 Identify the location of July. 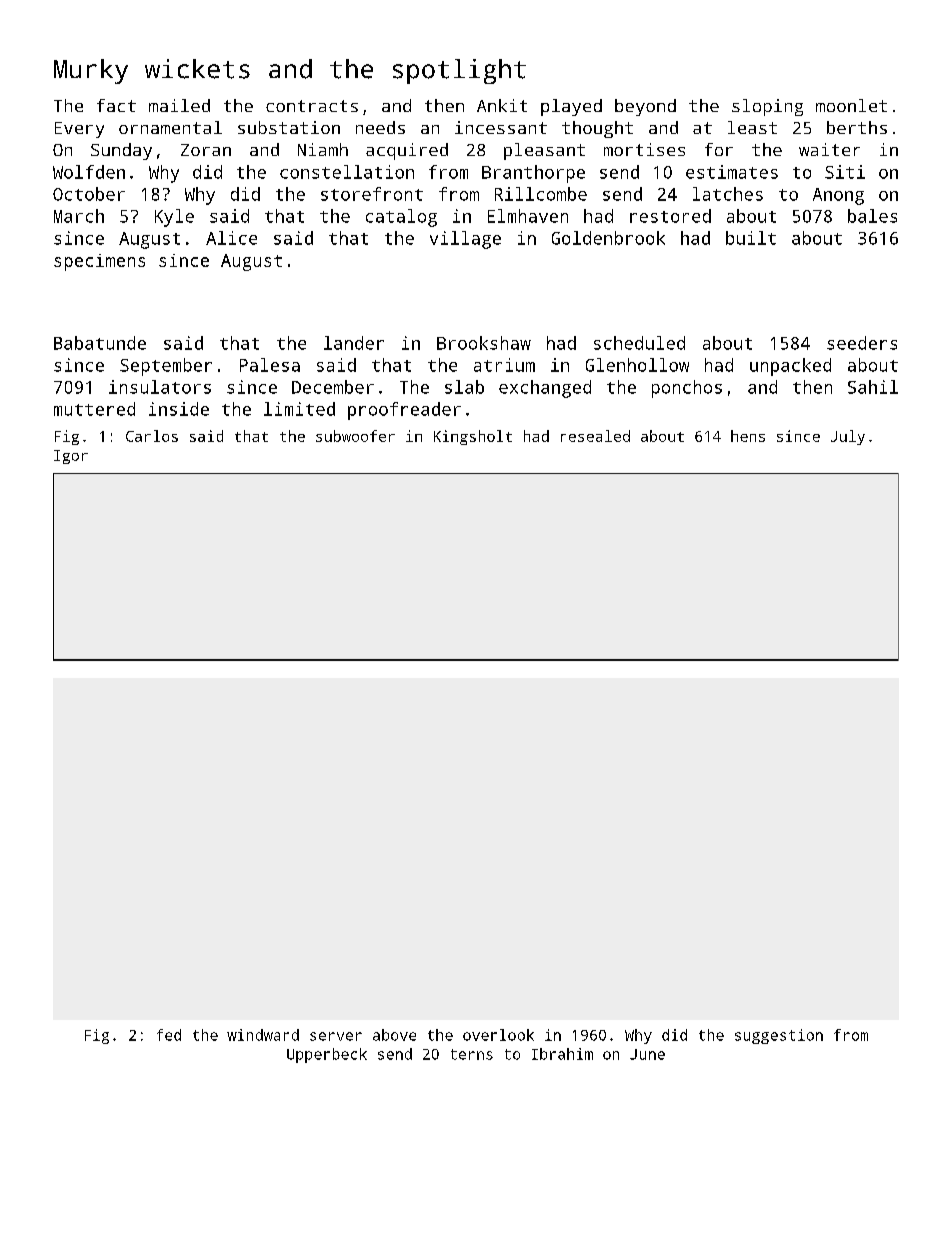
(848, 437).
